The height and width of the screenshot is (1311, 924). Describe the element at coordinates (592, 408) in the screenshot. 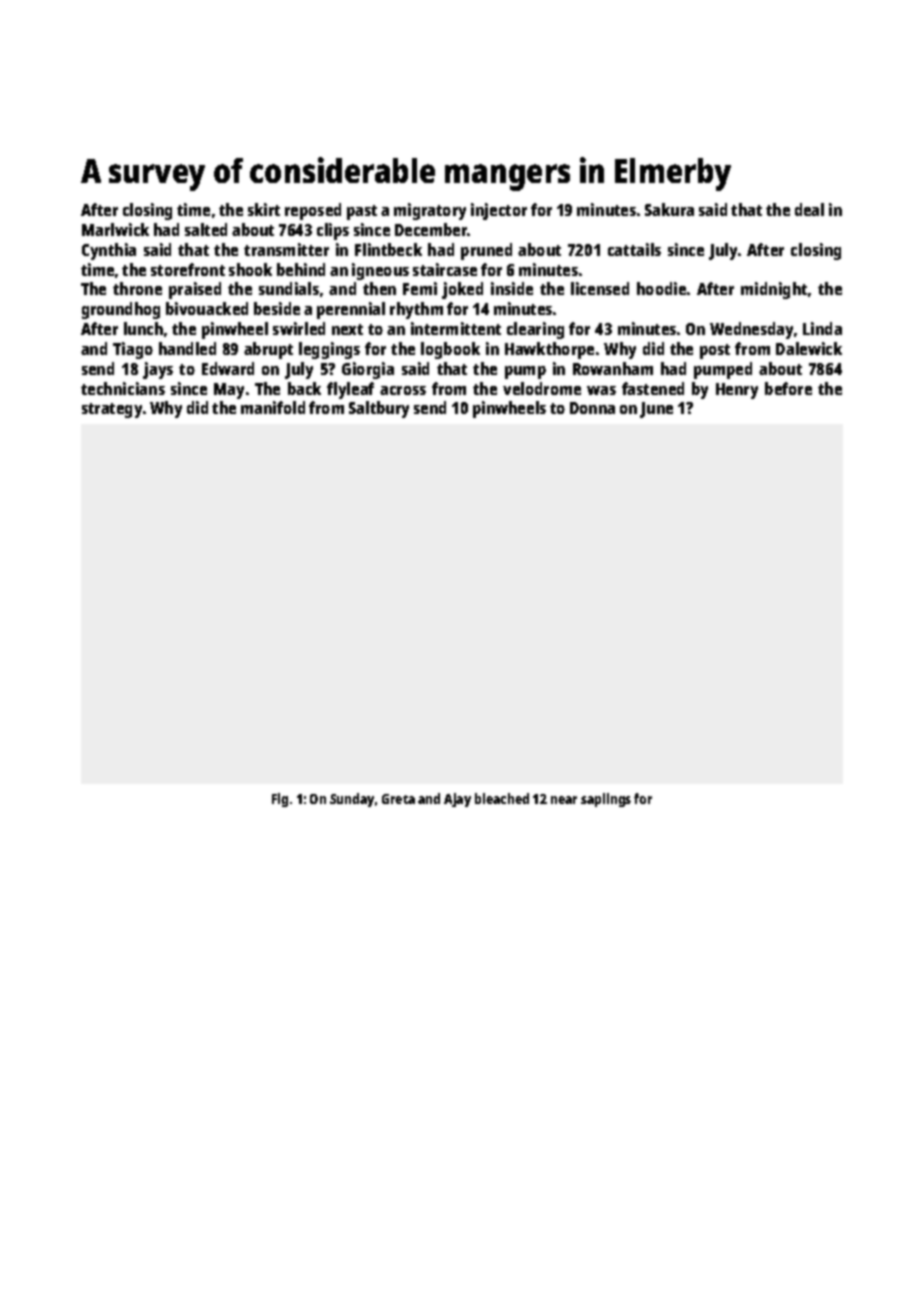

I see `Donna` at that location.
